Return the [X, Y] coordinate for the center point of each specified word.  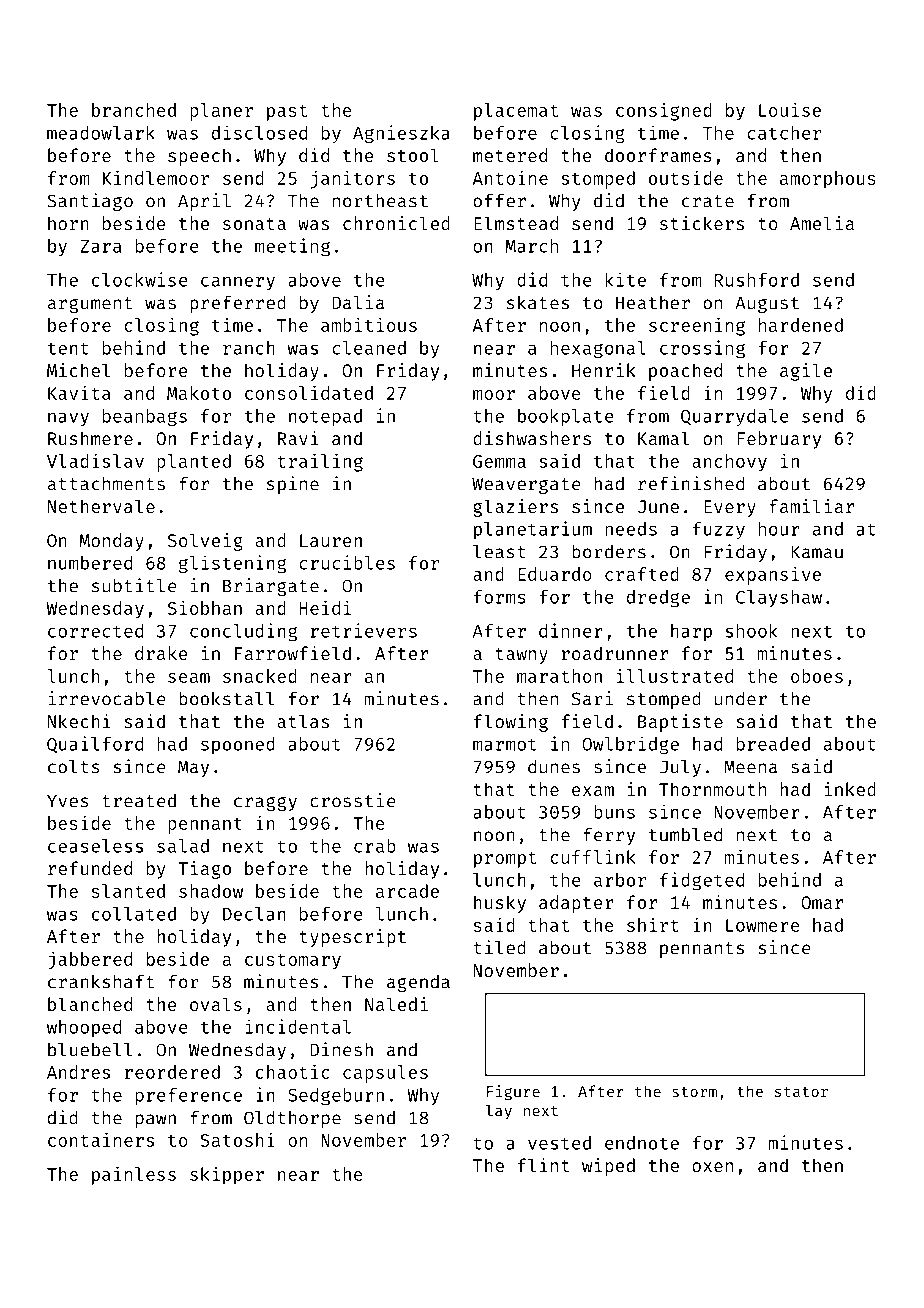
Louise [790, 109]
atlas [303, 721]
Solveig [205, 542]
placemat [516, 112]
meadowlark [101, 133]
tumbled [685, 834]
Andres [78, 1072]
